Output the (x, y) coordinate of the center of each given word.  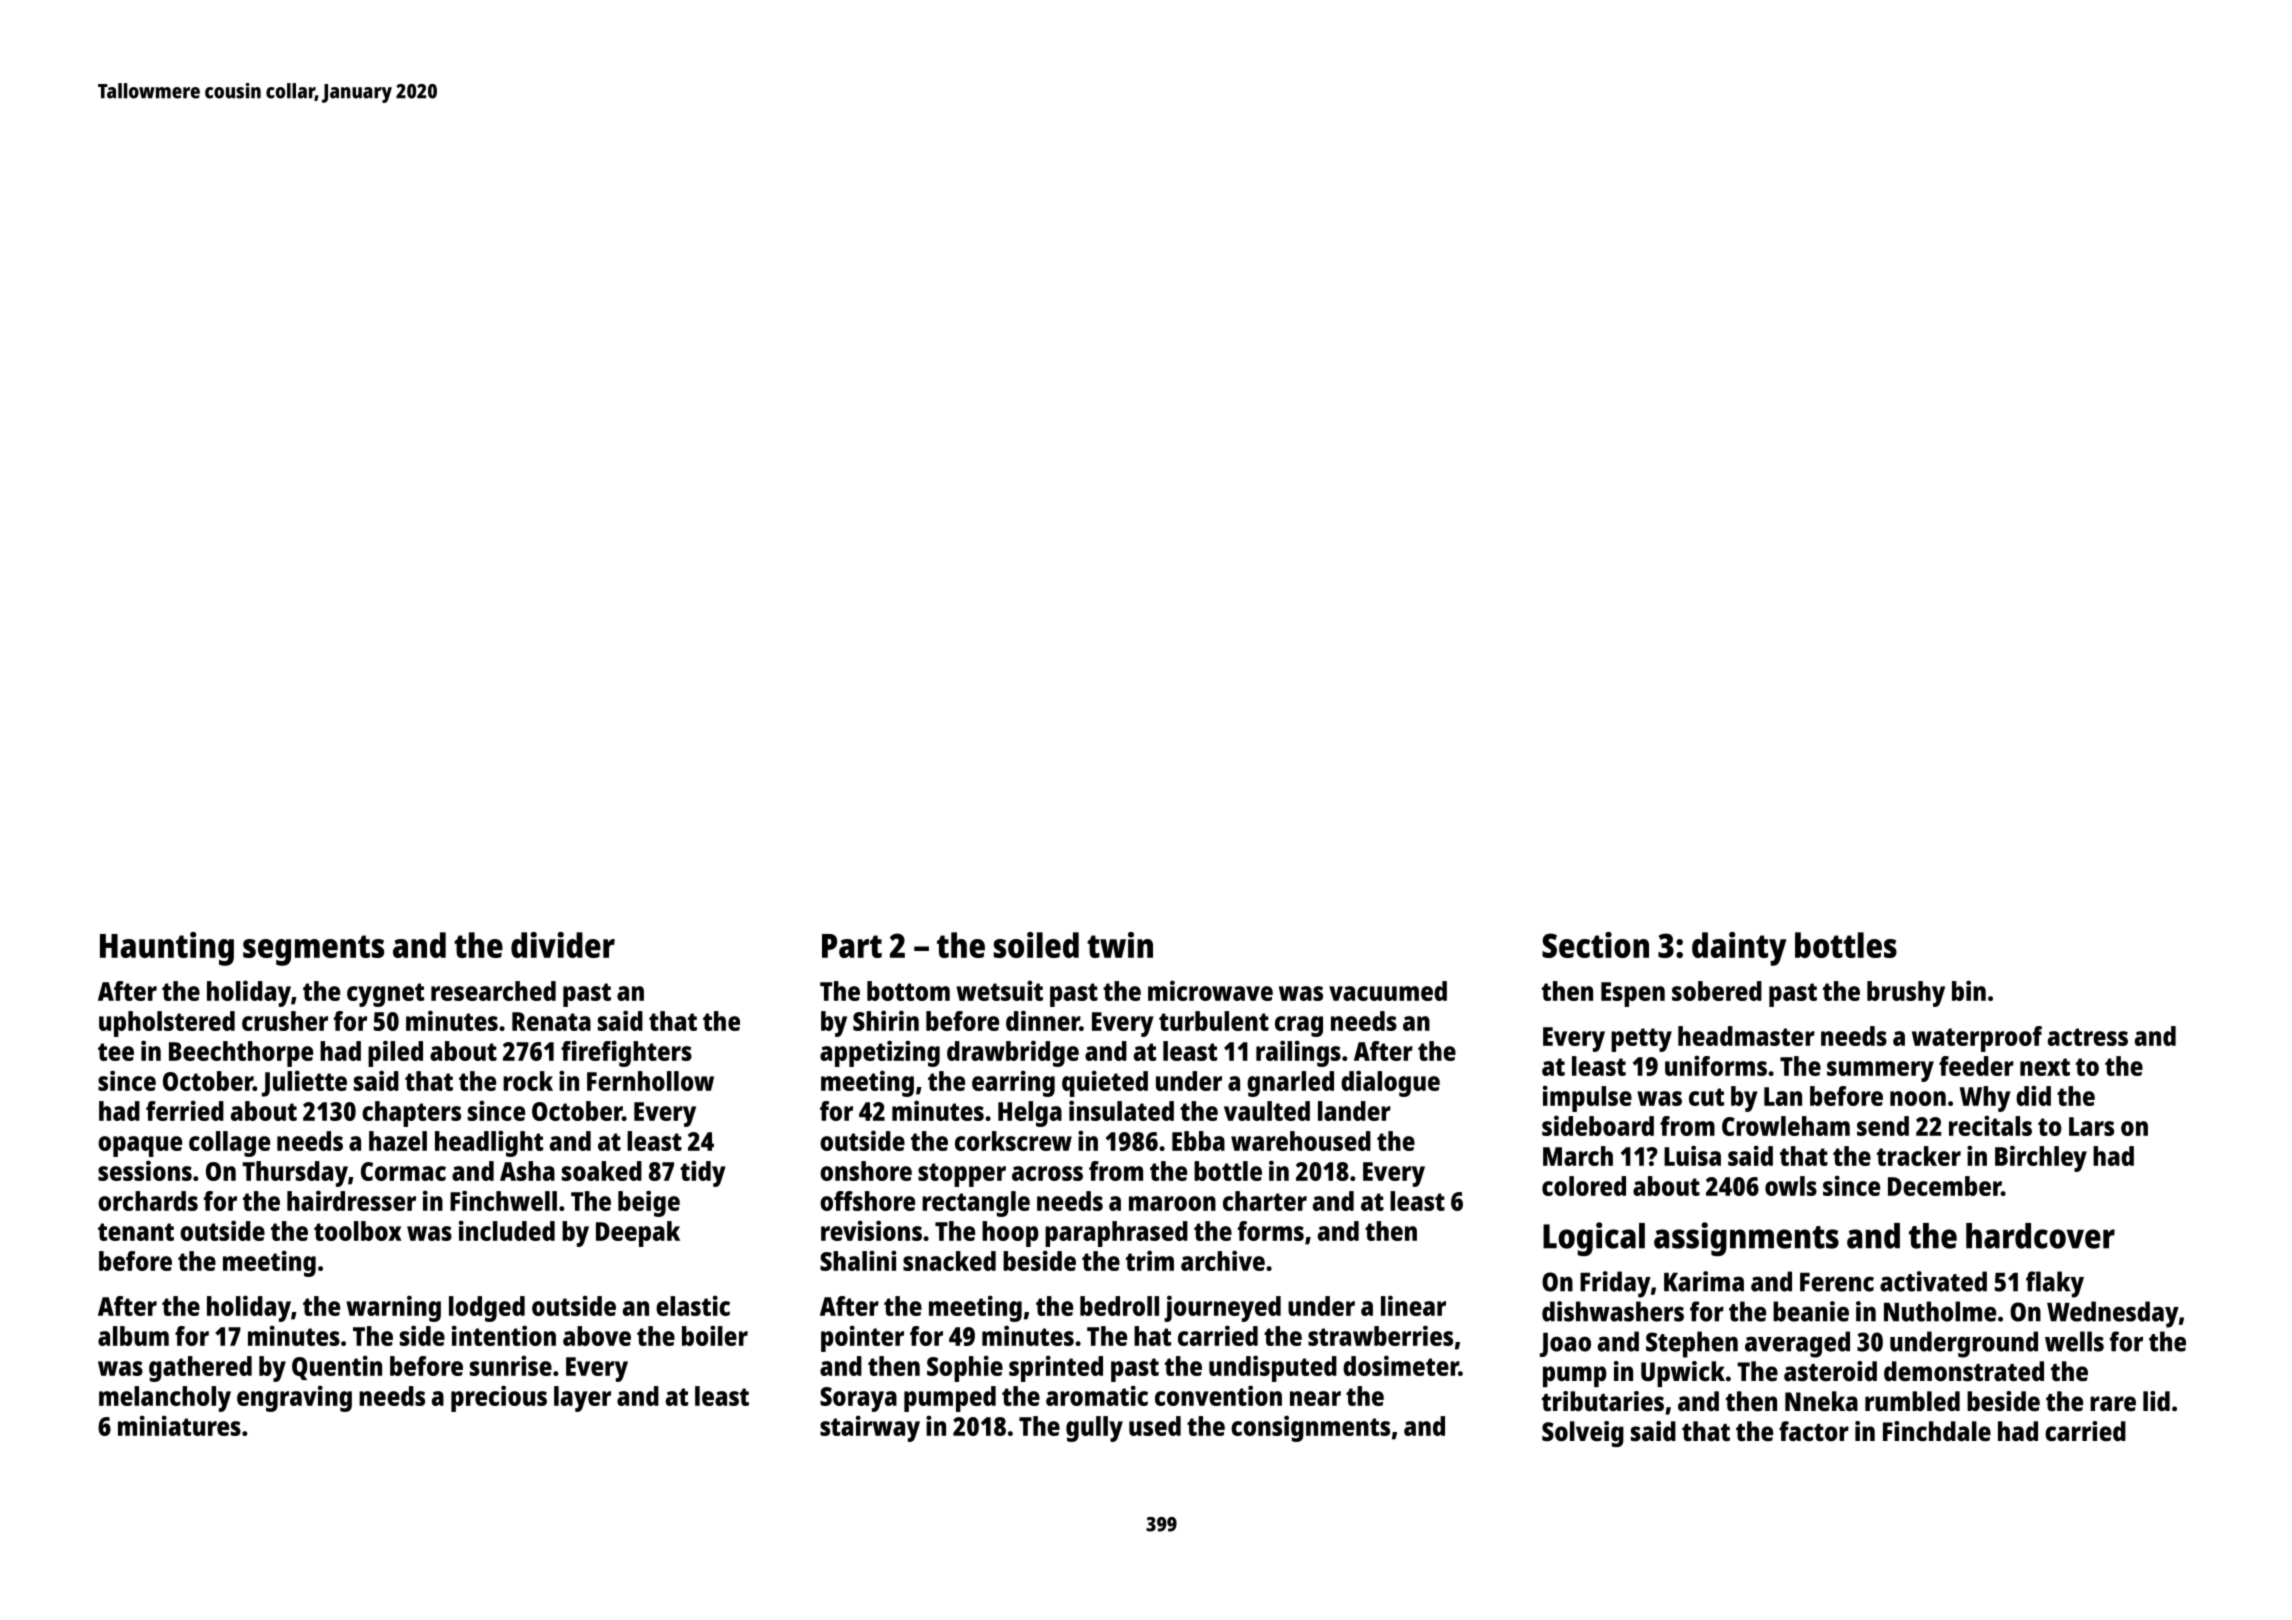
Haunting (167, 949)
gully (1094, 1429)
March (1578, 1156)
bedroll (1119, 1306)
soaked (602, 1171)
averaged (1797, 1344)
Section (1595, 945)
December (1944, 1186)
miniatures (179, 1425)
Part (852, 946)
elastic (693, 1305)
